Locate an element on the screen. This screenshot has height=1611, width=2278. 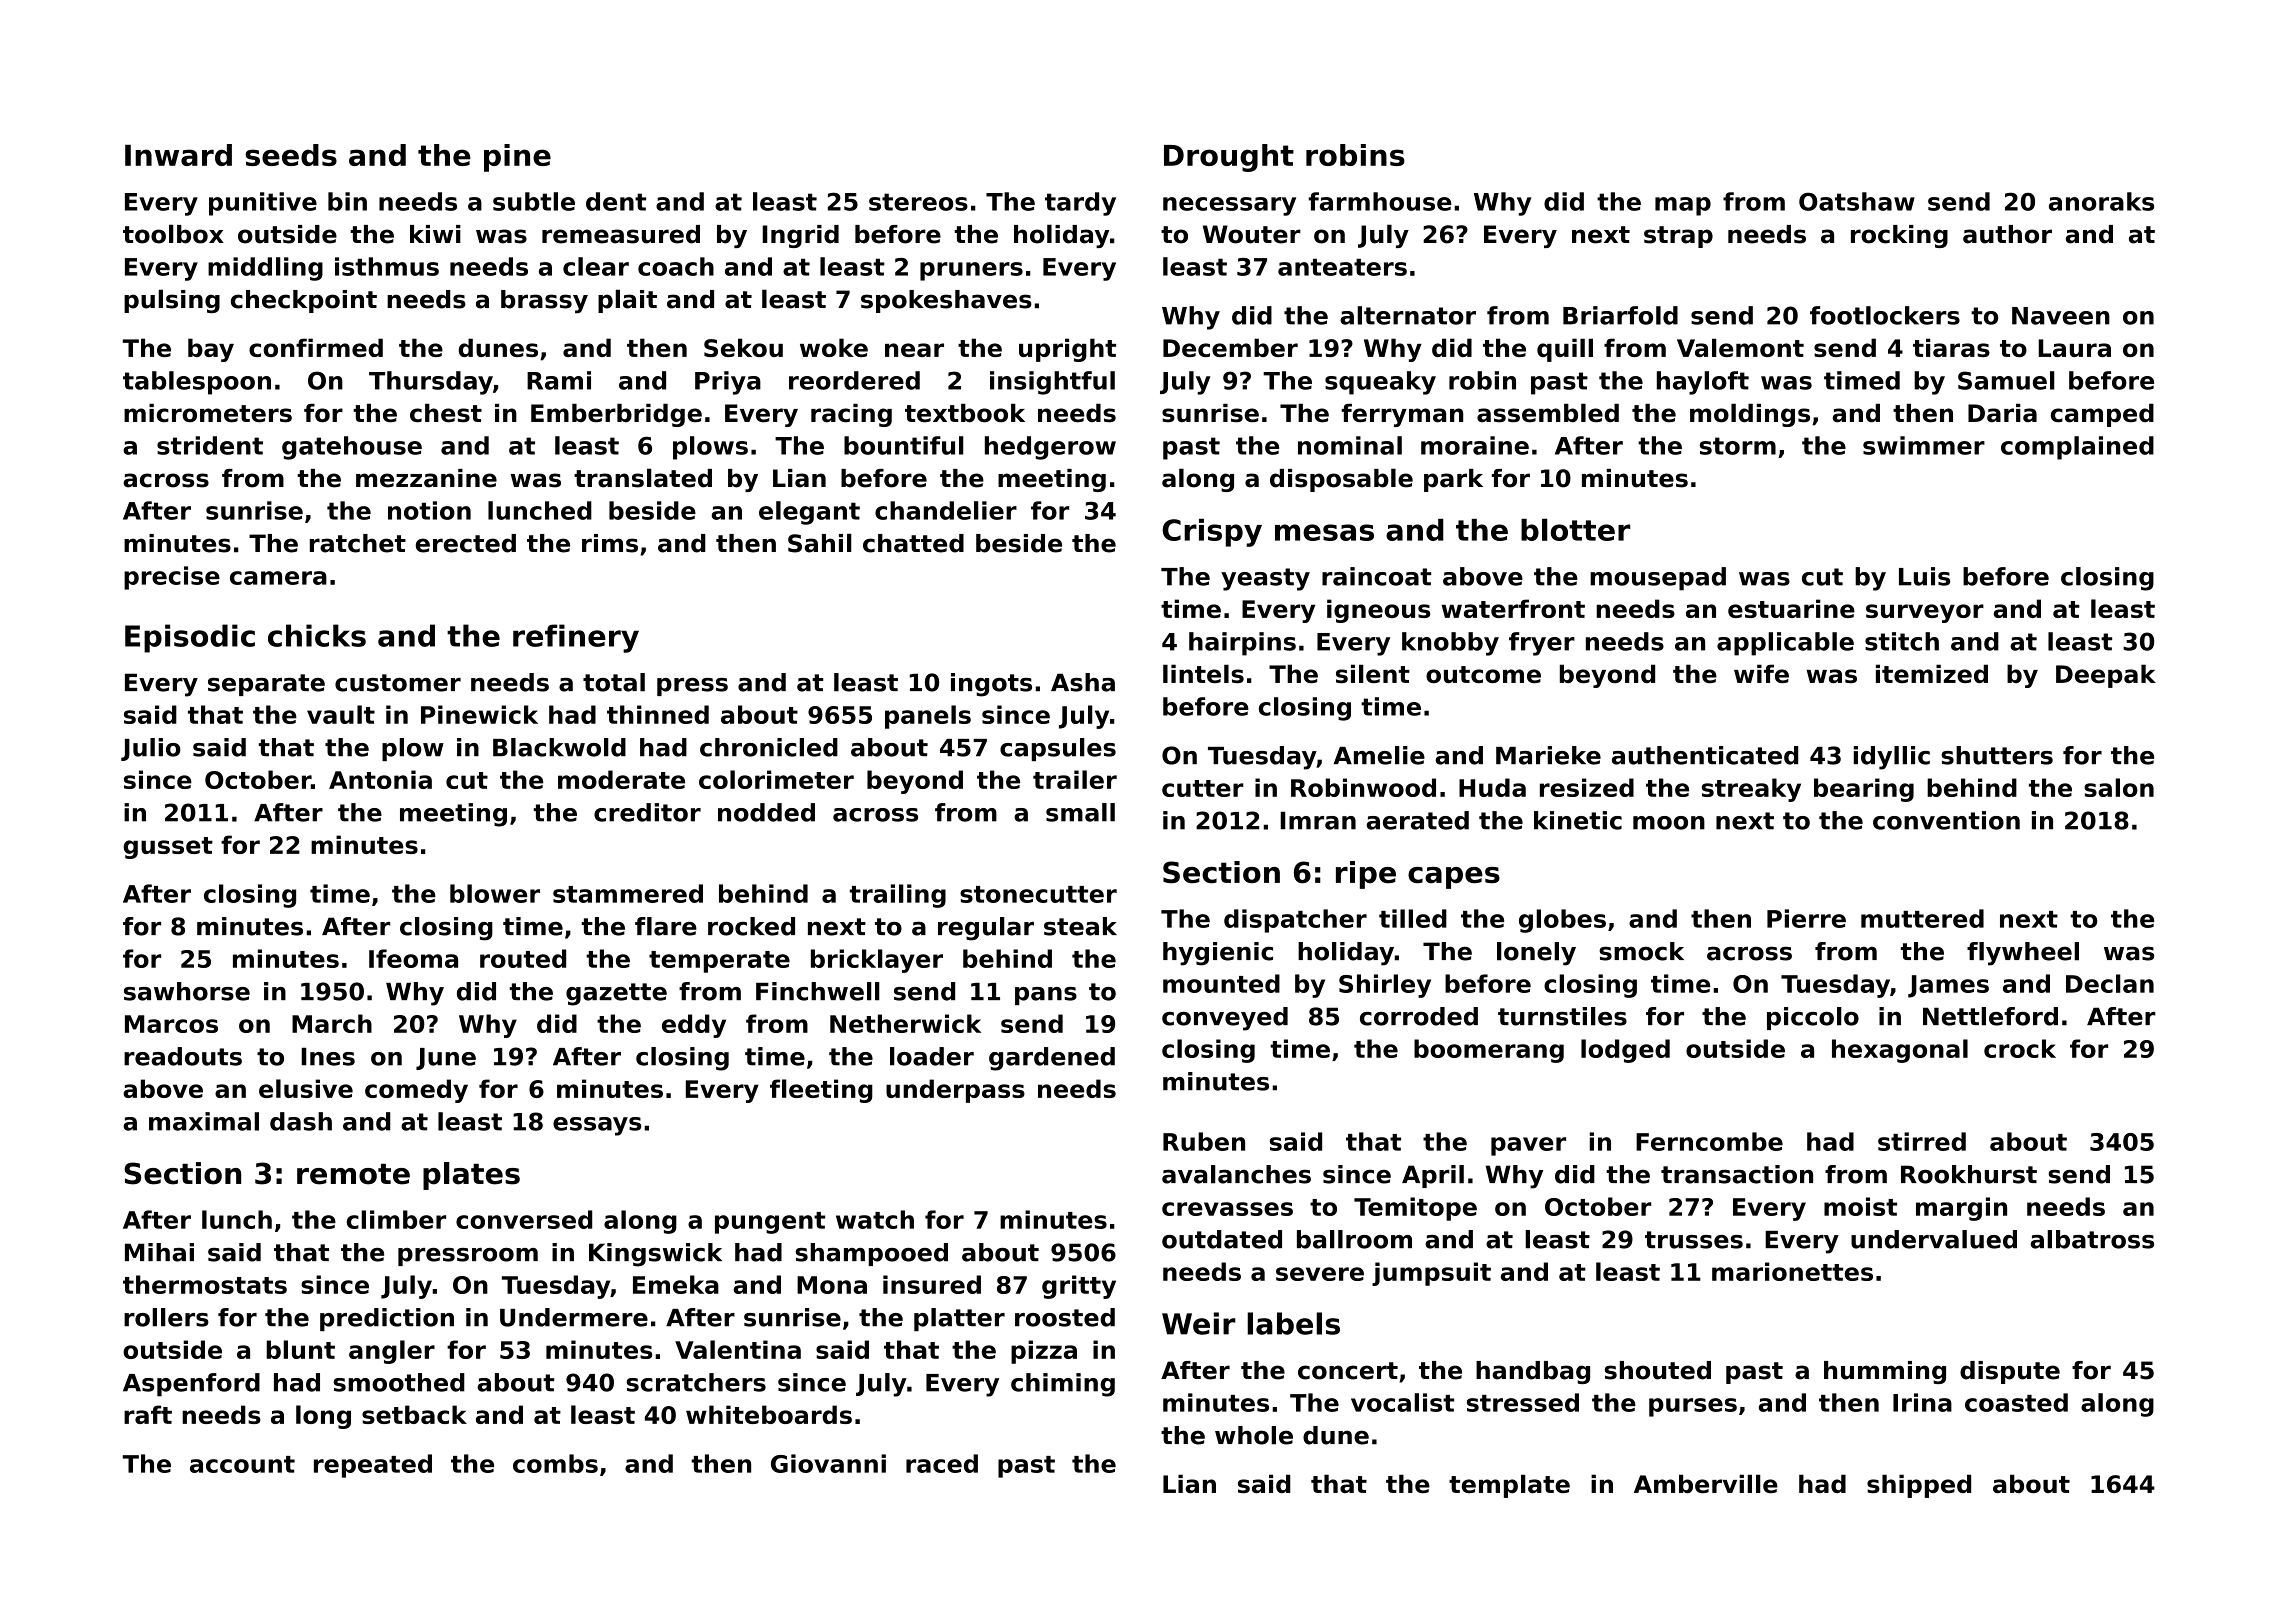
stitch is located at coordinates (1902, 641).
